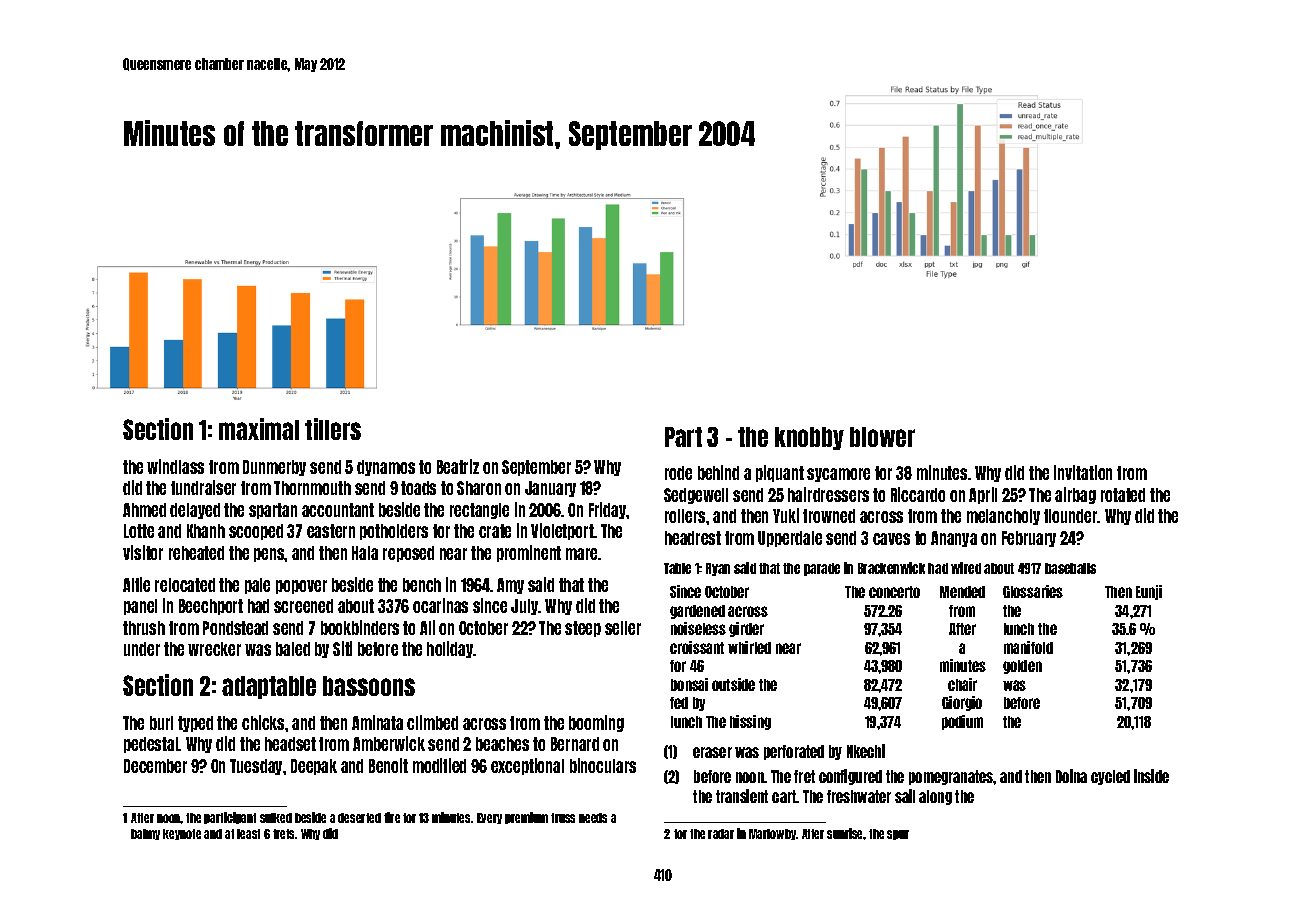  Describe the element at coordinates (697, 612) in the screenshot. I see `gardened` at that location.
